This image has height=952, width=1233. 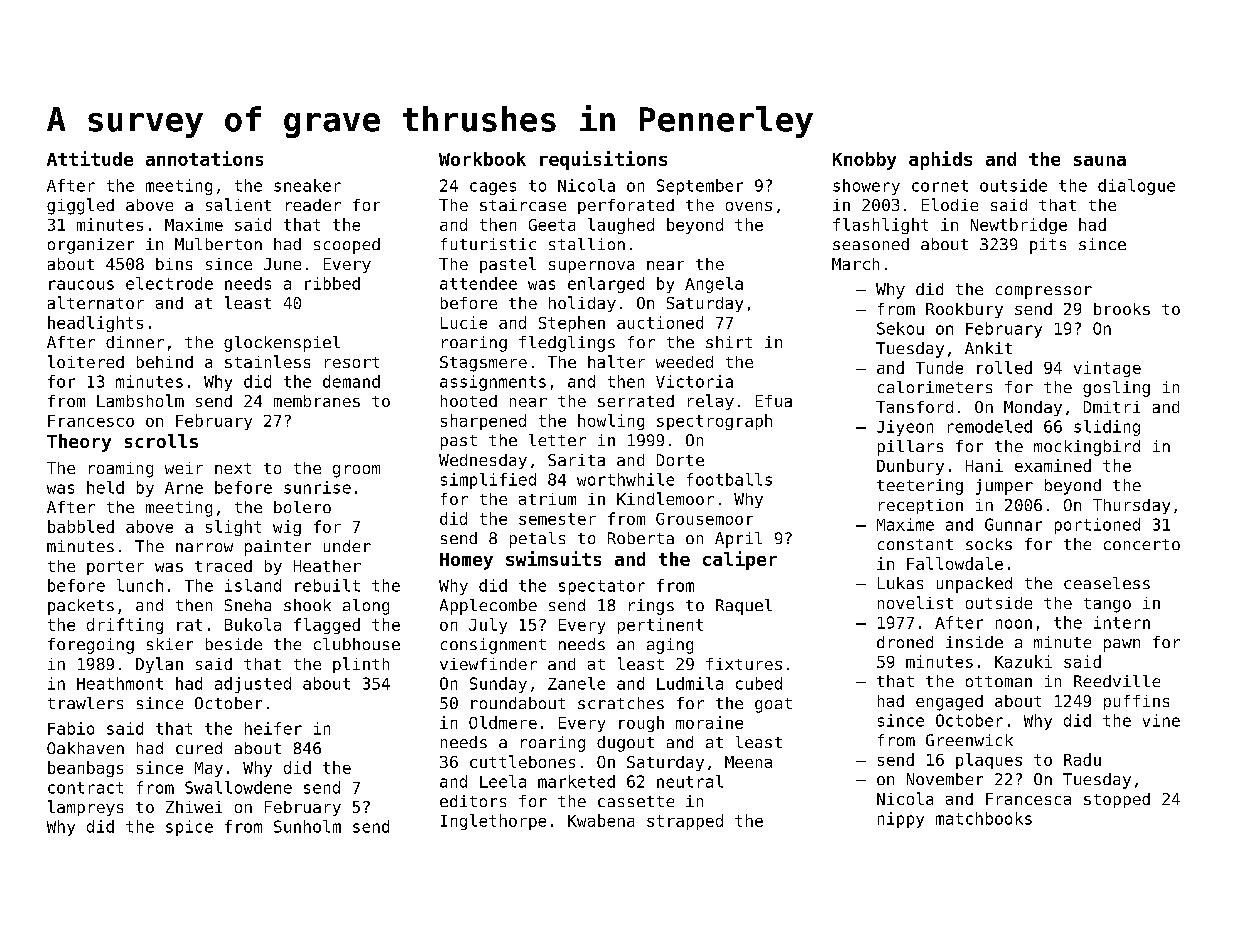 What do you see at coordinates (105, 487) in the image?
I see `held` at bounding box center [105, 487].
